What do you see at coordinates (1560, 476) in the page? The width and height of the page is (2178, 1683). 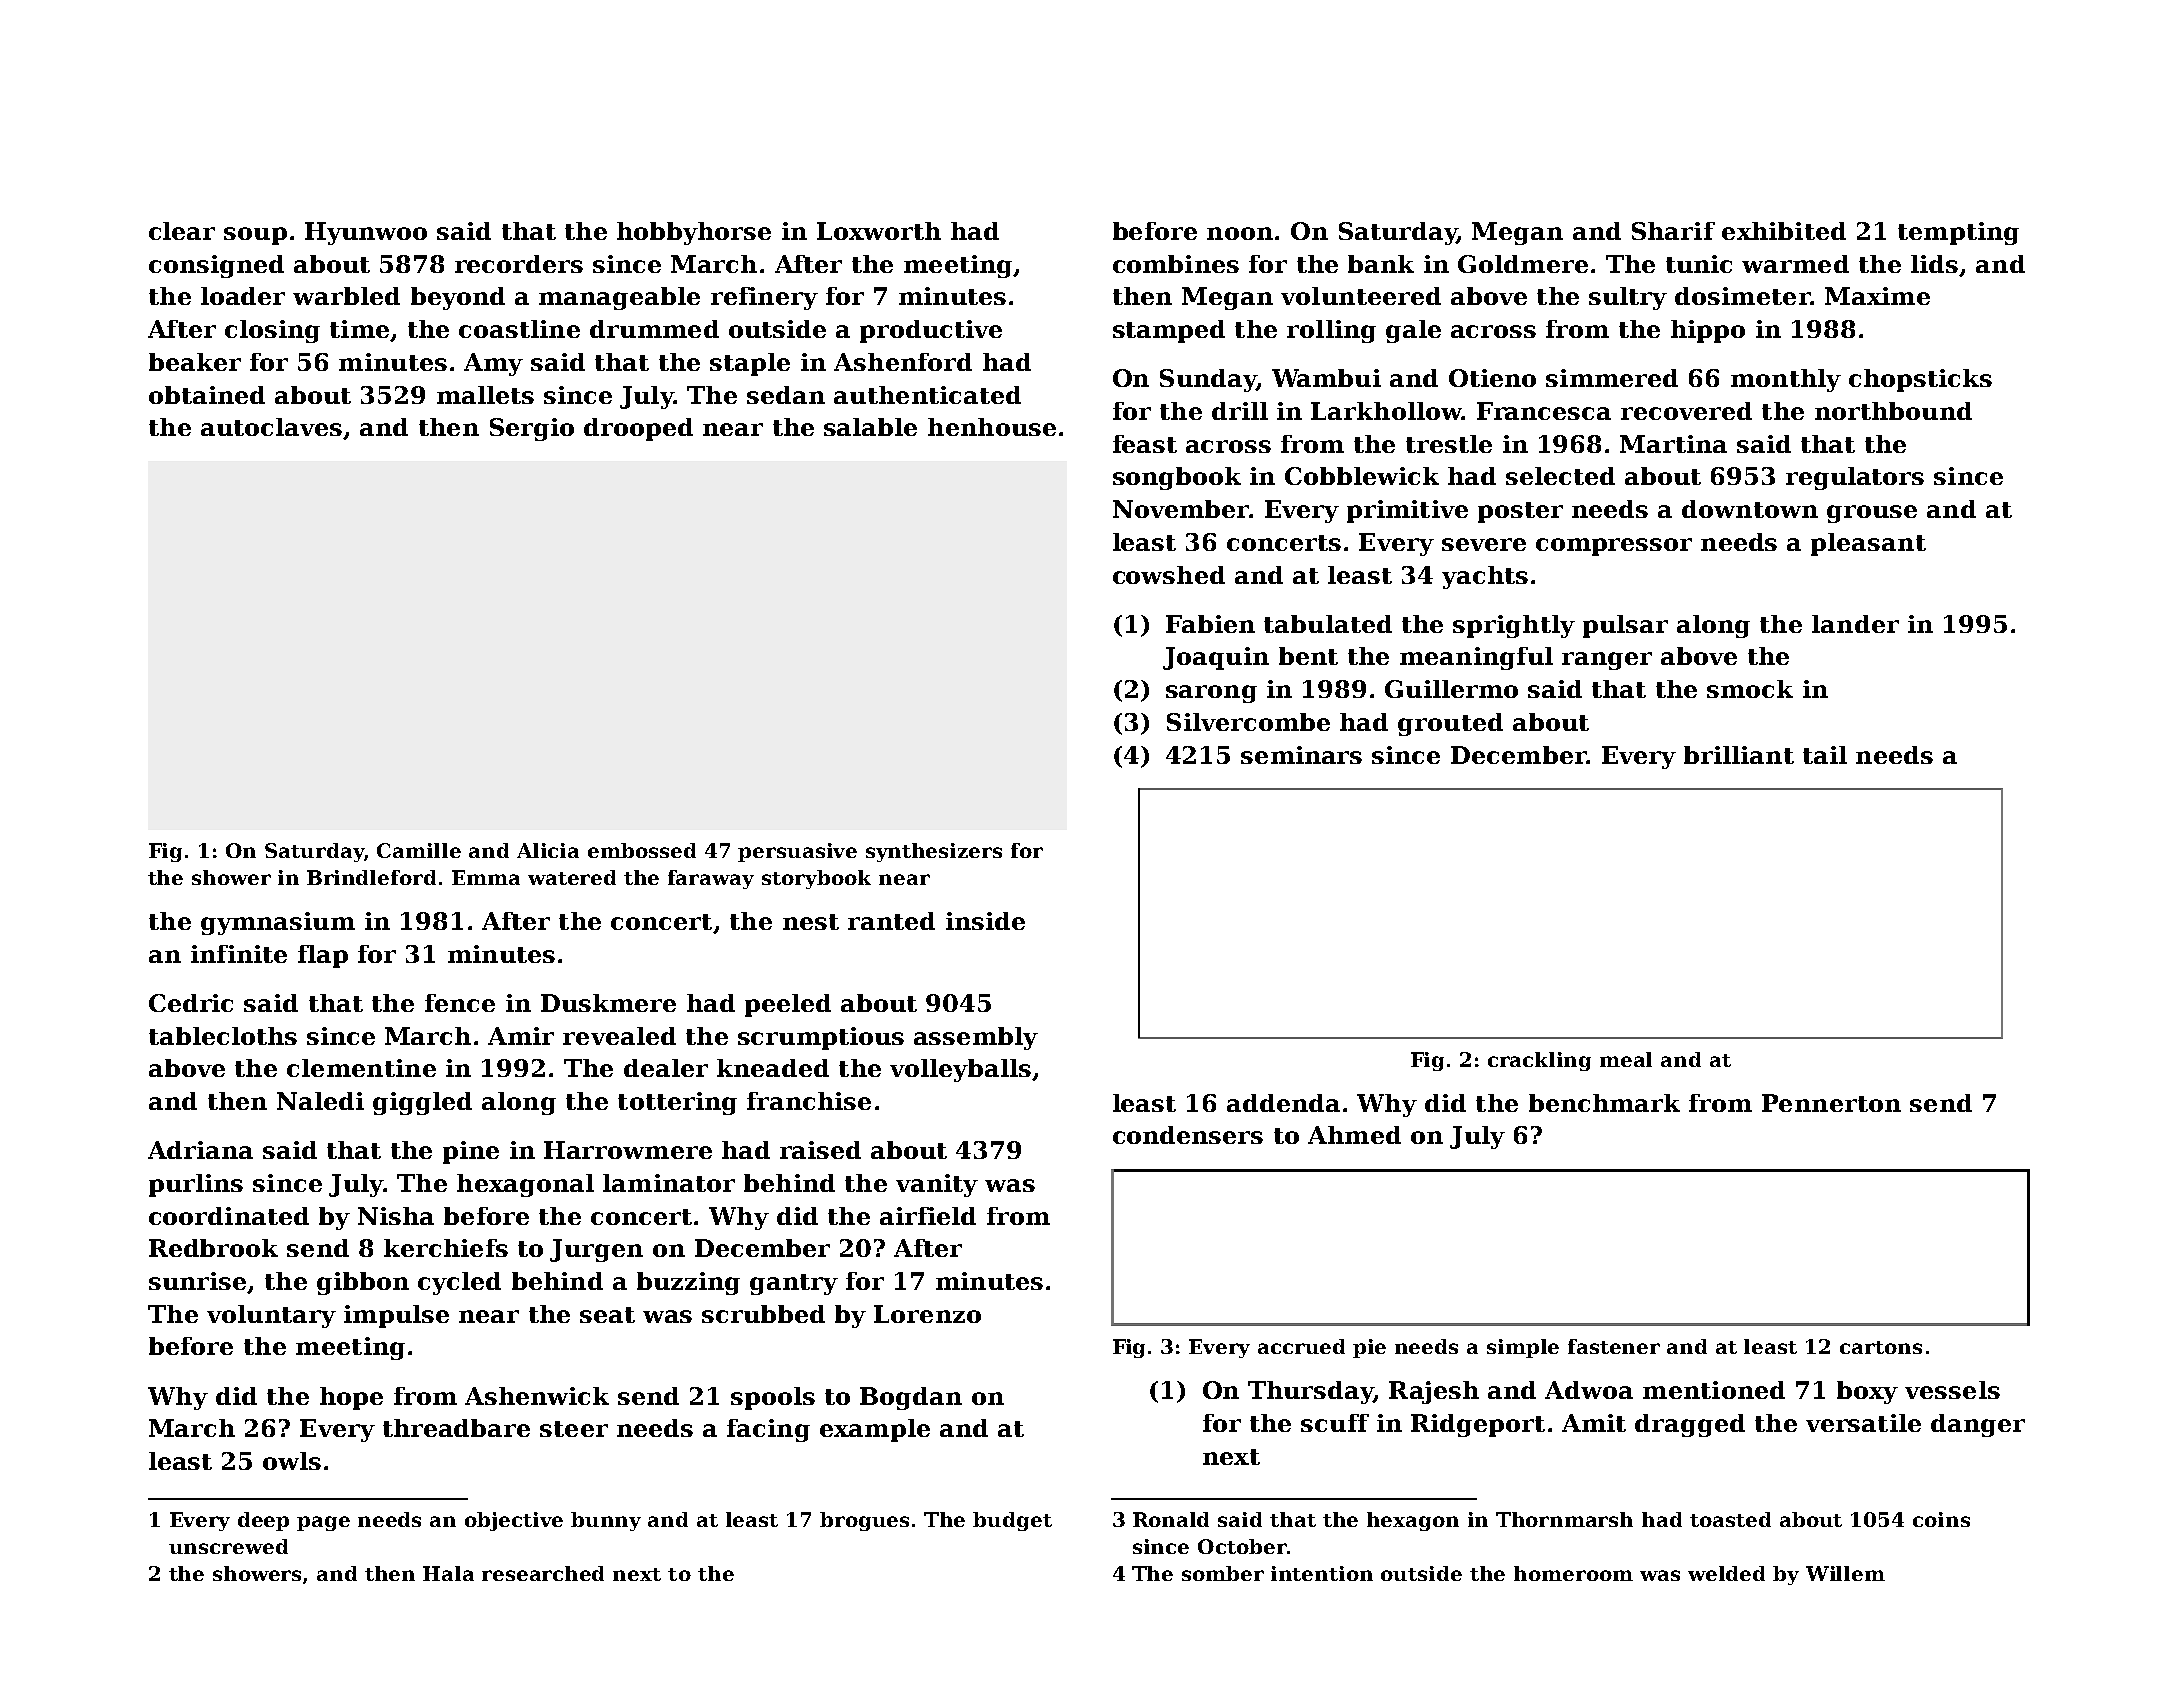 I see `selected` at bounding box center [1560, 476].
